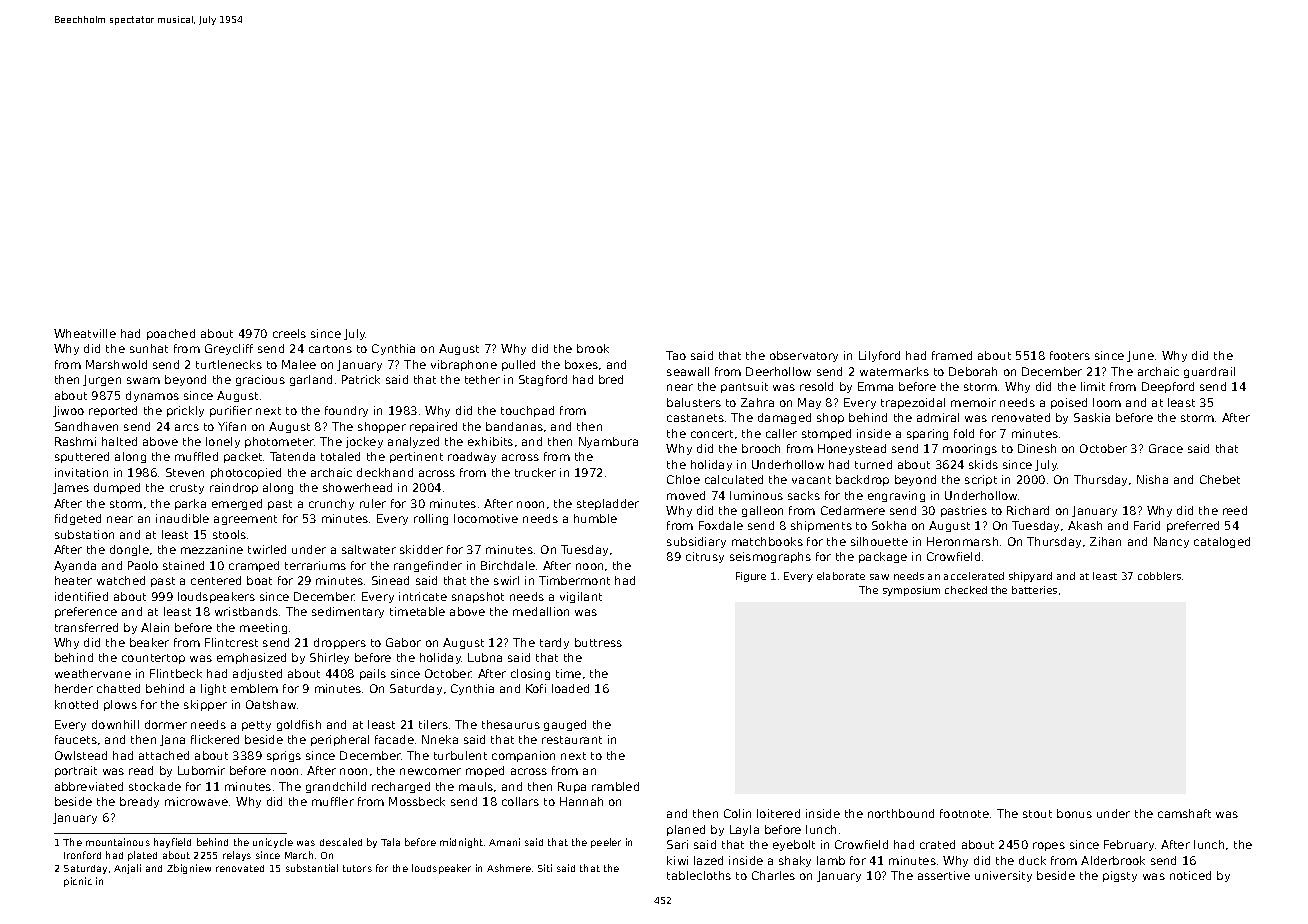  Describe the element at coordinates (78, 882) in the document. I see `picnic` at that location.
